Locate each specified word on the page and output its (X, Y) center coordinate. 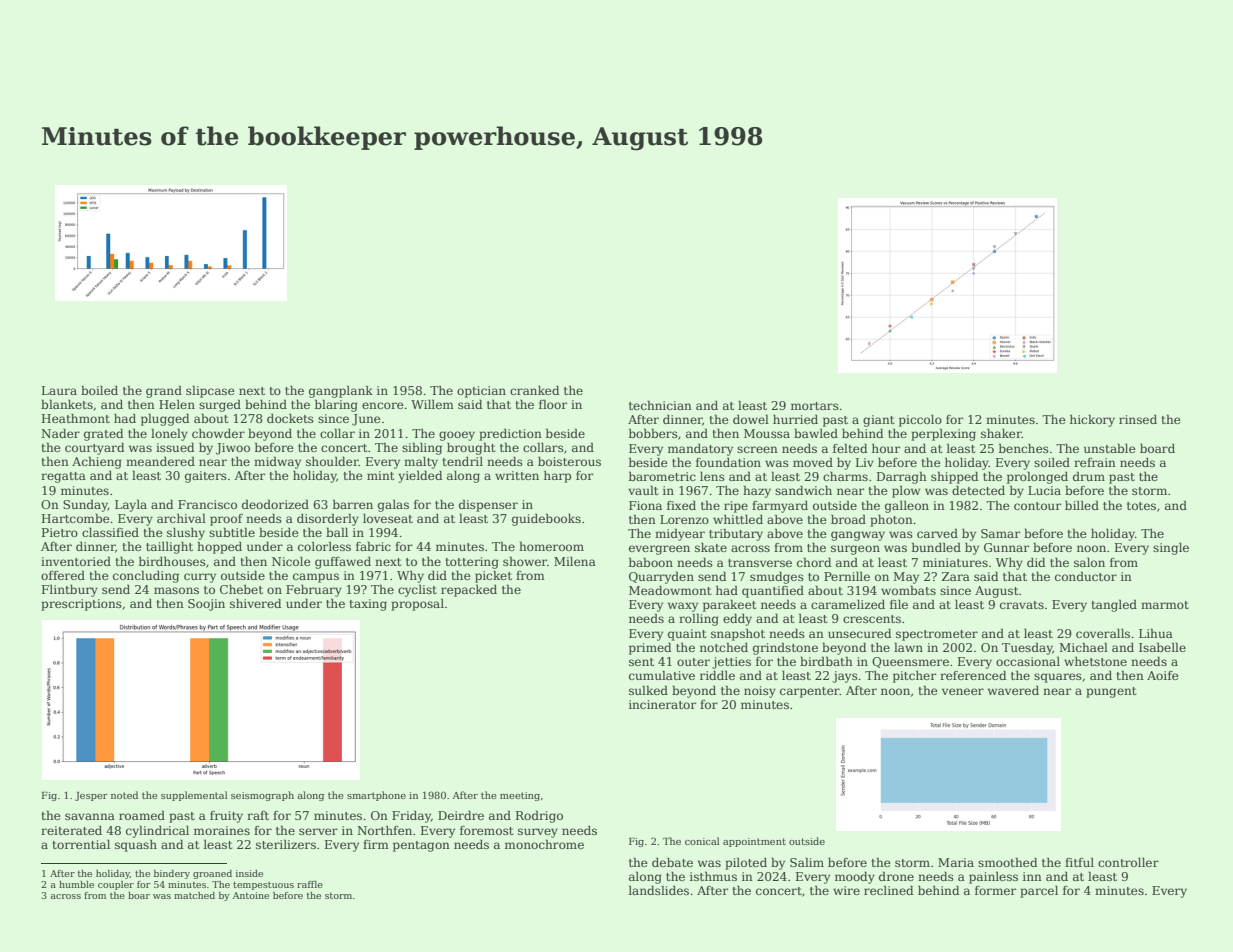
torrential (81, 844)
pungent (1111, 692)
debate (672, 862)
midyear (680, 534)
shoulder (332, 461)
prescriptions (81, 605)
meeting (520, 796)
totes (1141, 506)
